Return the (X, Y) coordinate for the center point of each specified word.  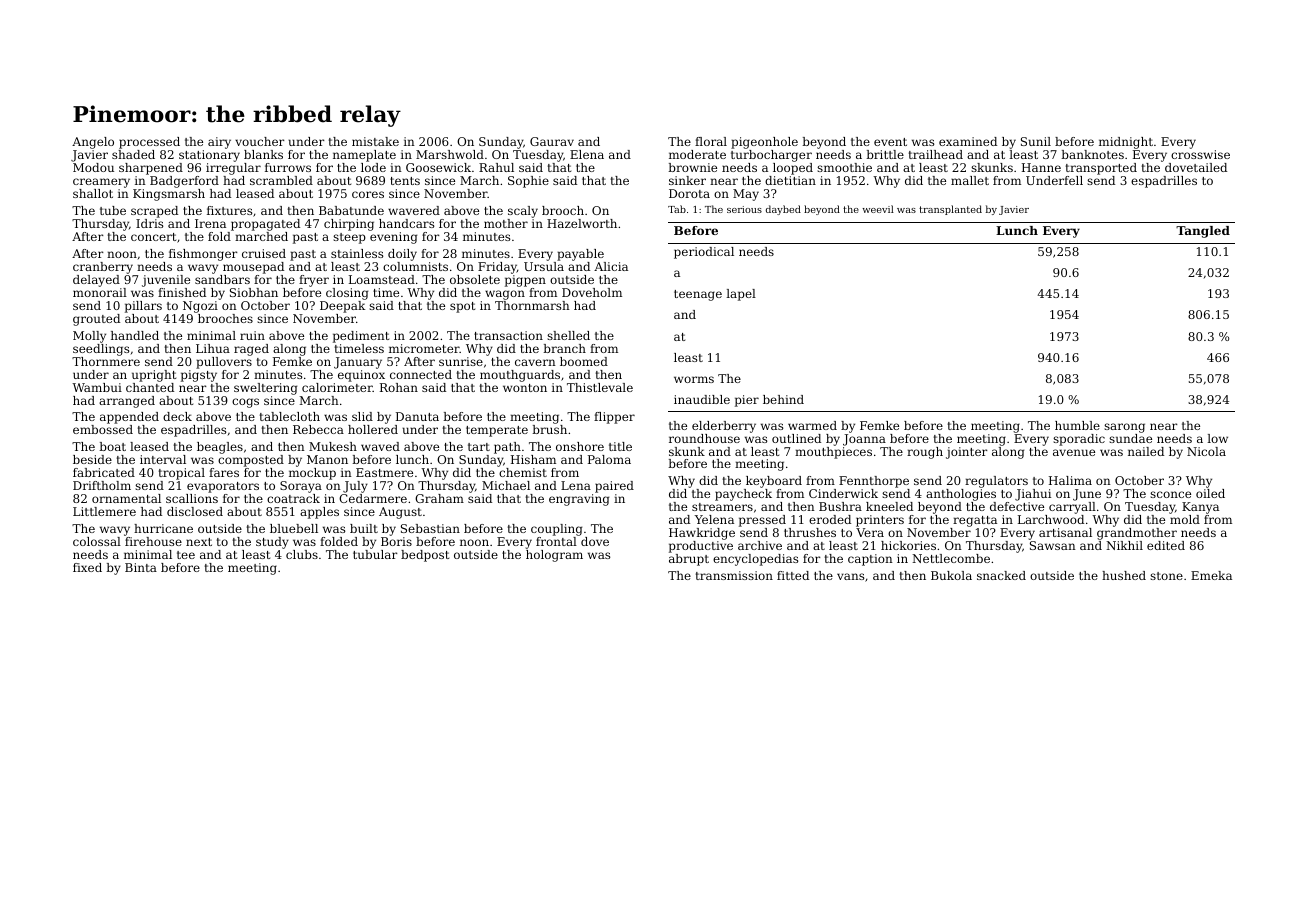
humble (1077, 425)
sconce (1170, 494)
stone (1166, 576)
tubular (375, 554)
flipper (614, 418)
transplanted (950, 210)
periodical (704, 253)
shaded (133, 154)
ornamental (126, 498)
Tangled (1203, 232)
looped (793, 169)
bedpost (425, 556)
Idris (149, 223)
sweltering (265, 389)
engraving (579, 500)
